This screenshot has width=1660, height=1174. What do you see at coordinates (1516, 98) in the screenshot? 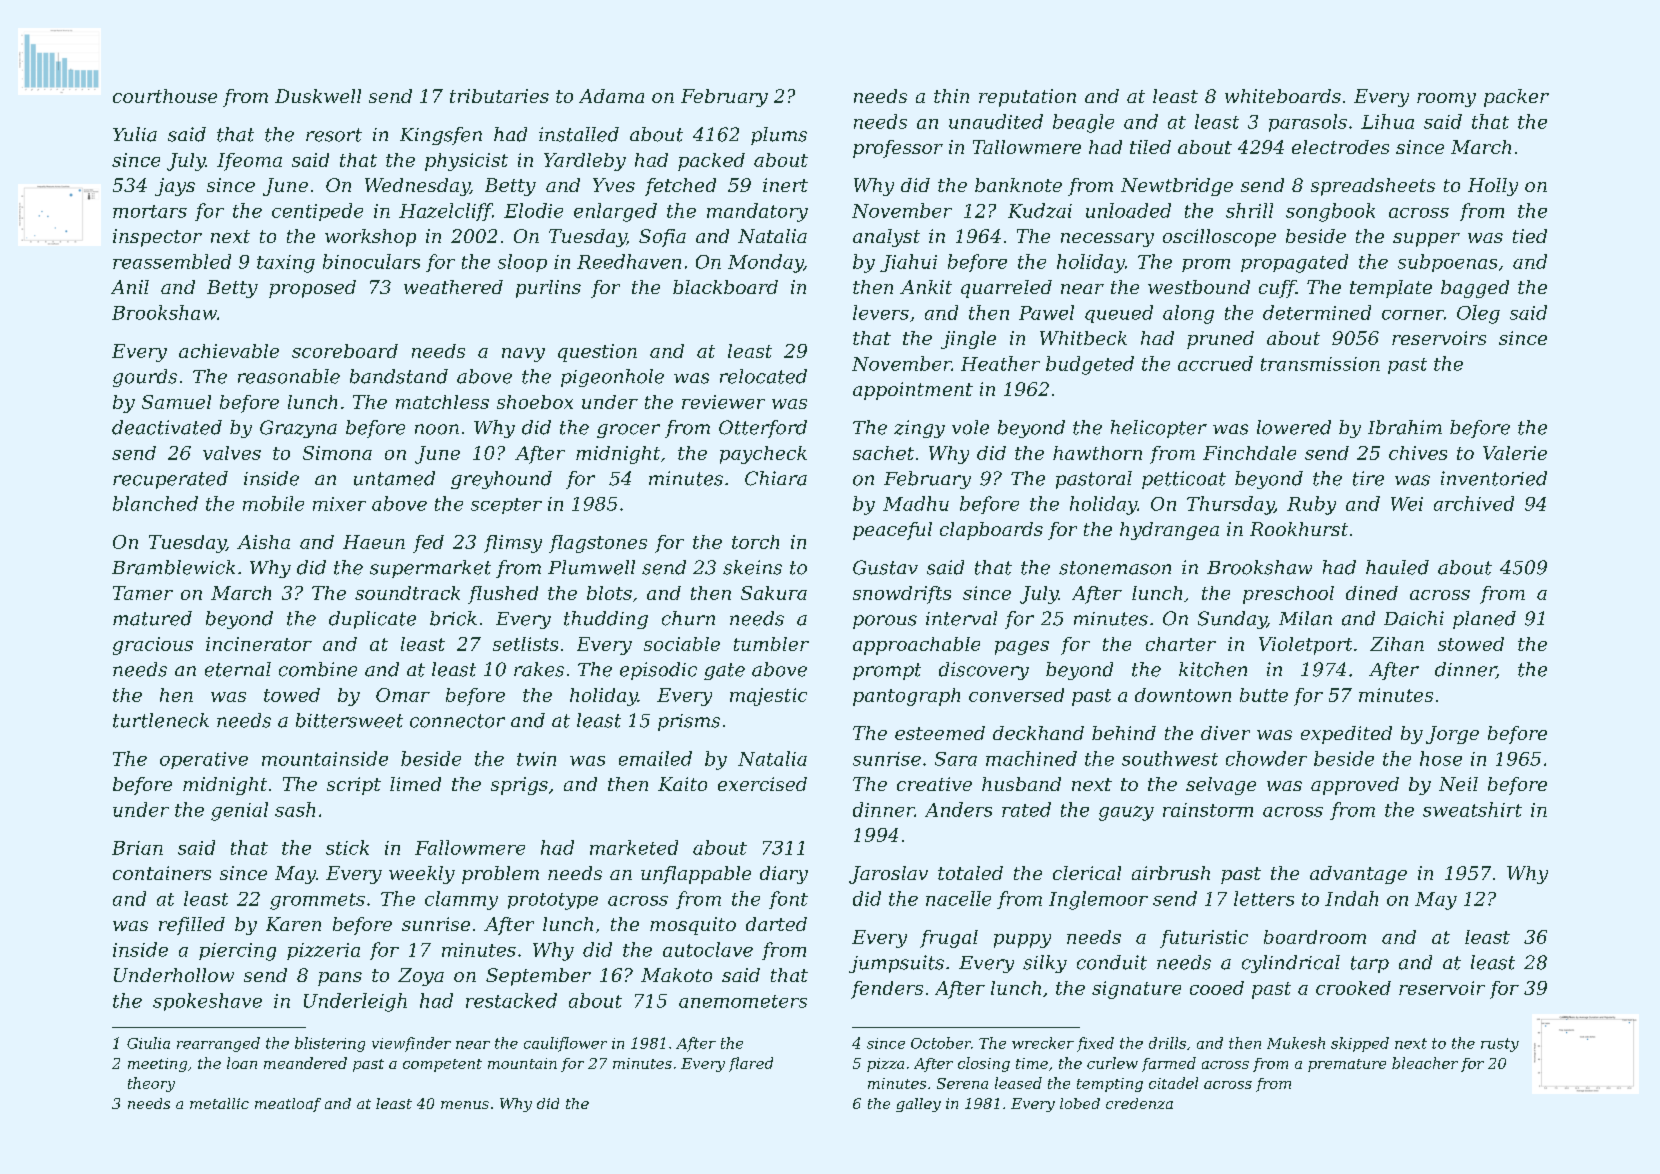
I see `packer` at bounding box center [1516, 98].
